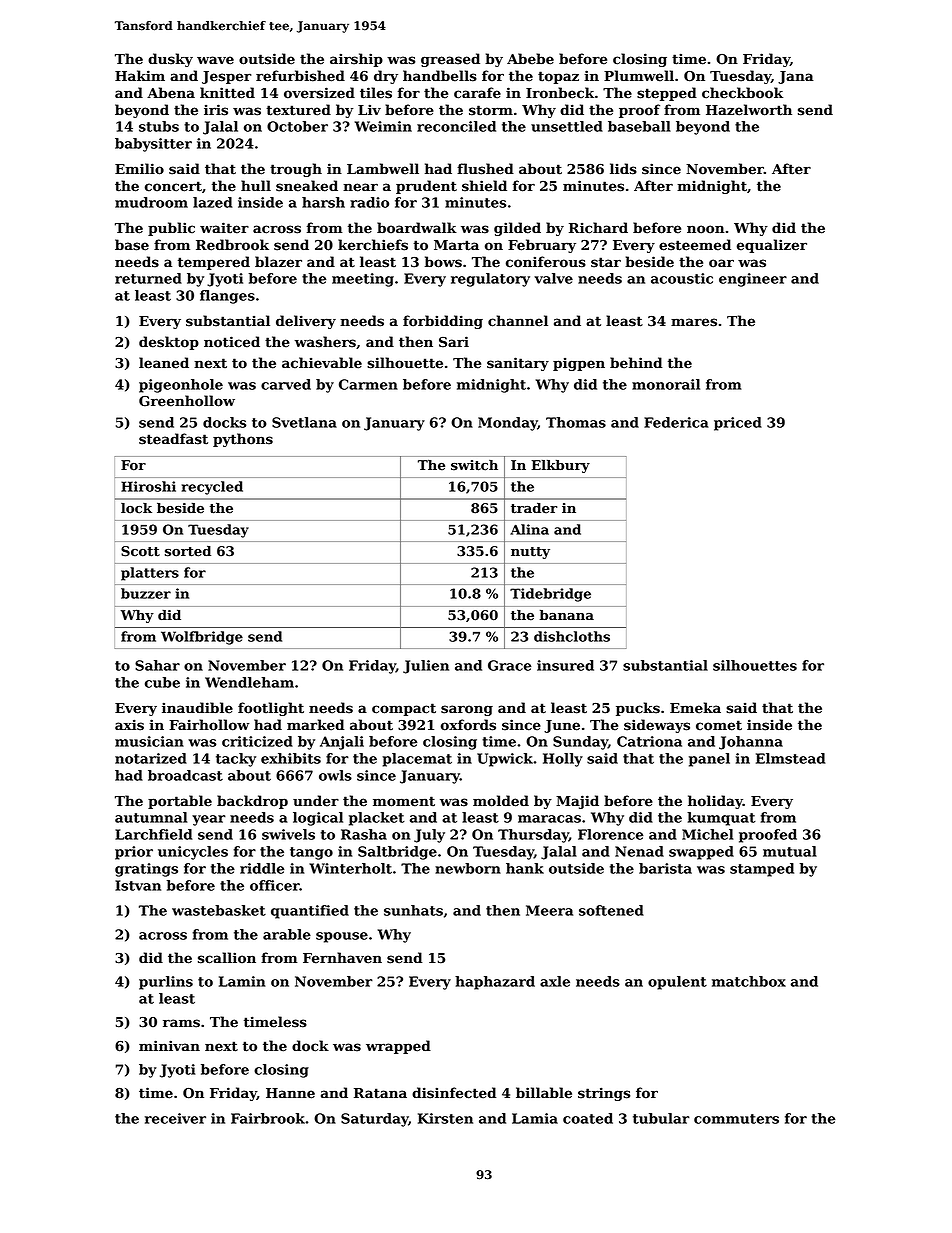 The width and height of the page is (952, 1233). Describe the element at coordinates (249, 682) in the page. I see `Wendleham` at that location.
